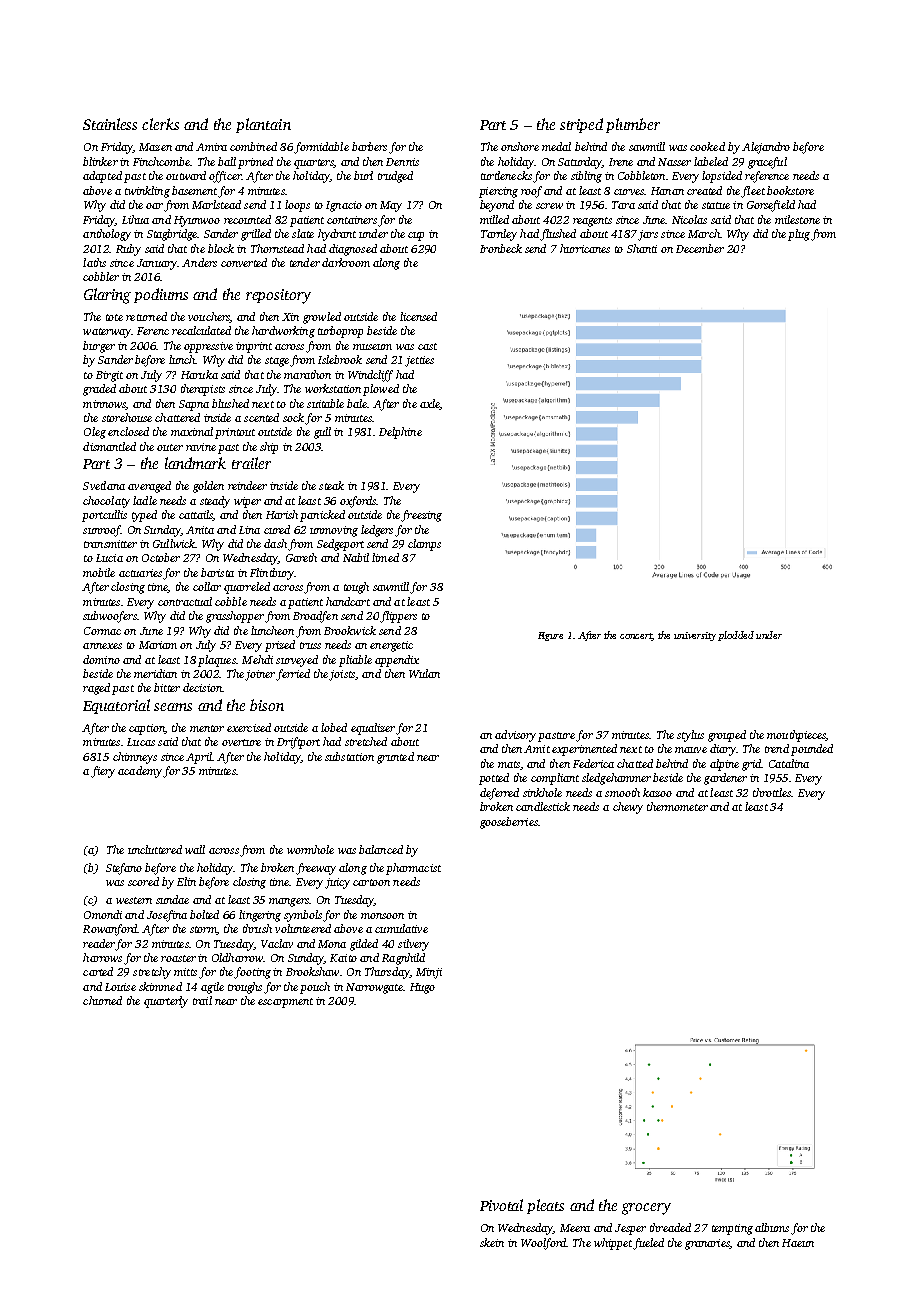 Image resolution: width=924 pixels, height=1308 pixels. Describe the element at coordinates (358, 502) in the page. I see `oxfords` at that location.
